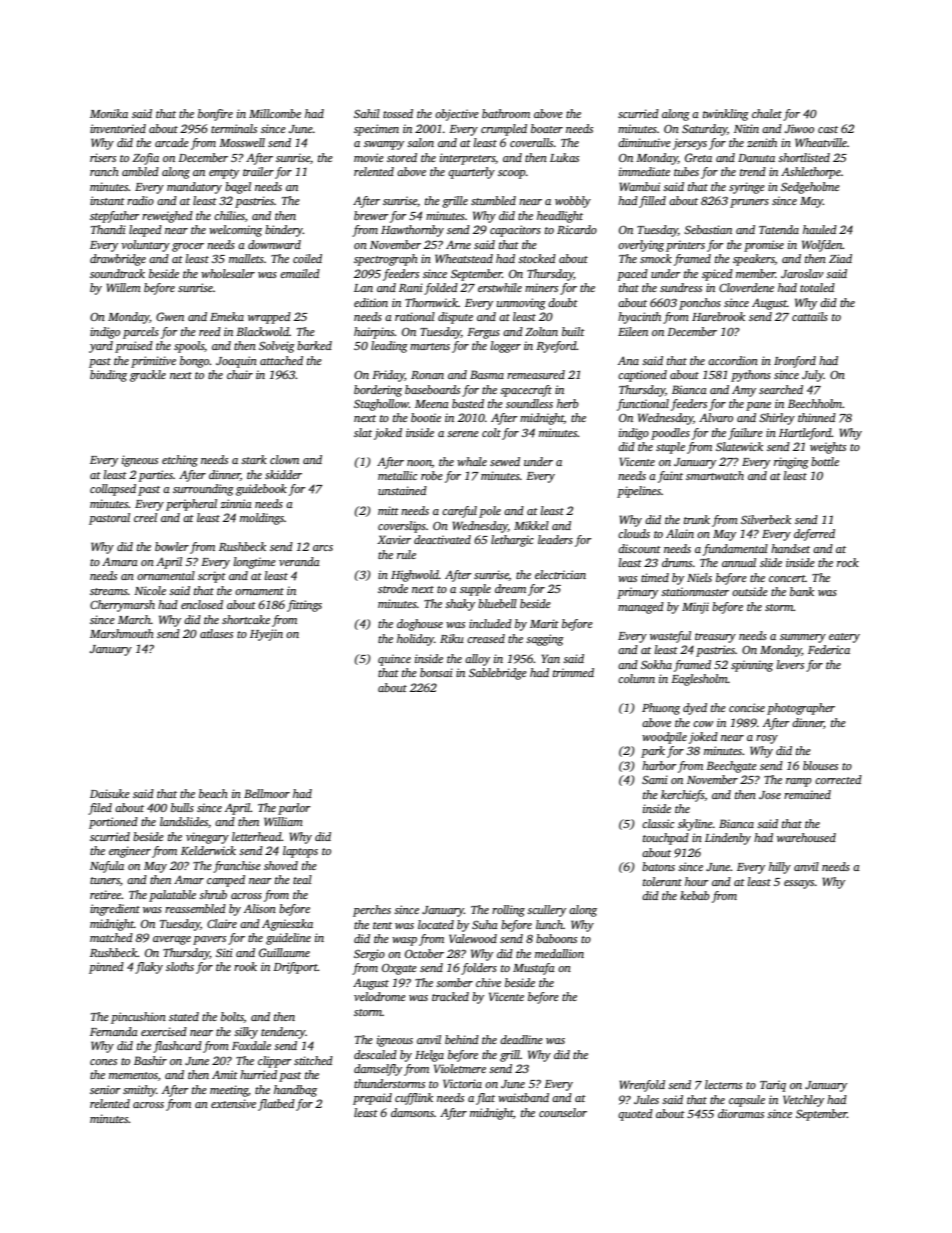 The height and width of the screenshot is (1233, 952). What do you see at coordinates (213, 793) in the screenshot?
I see `beach` at bounding box center [213, 793].
